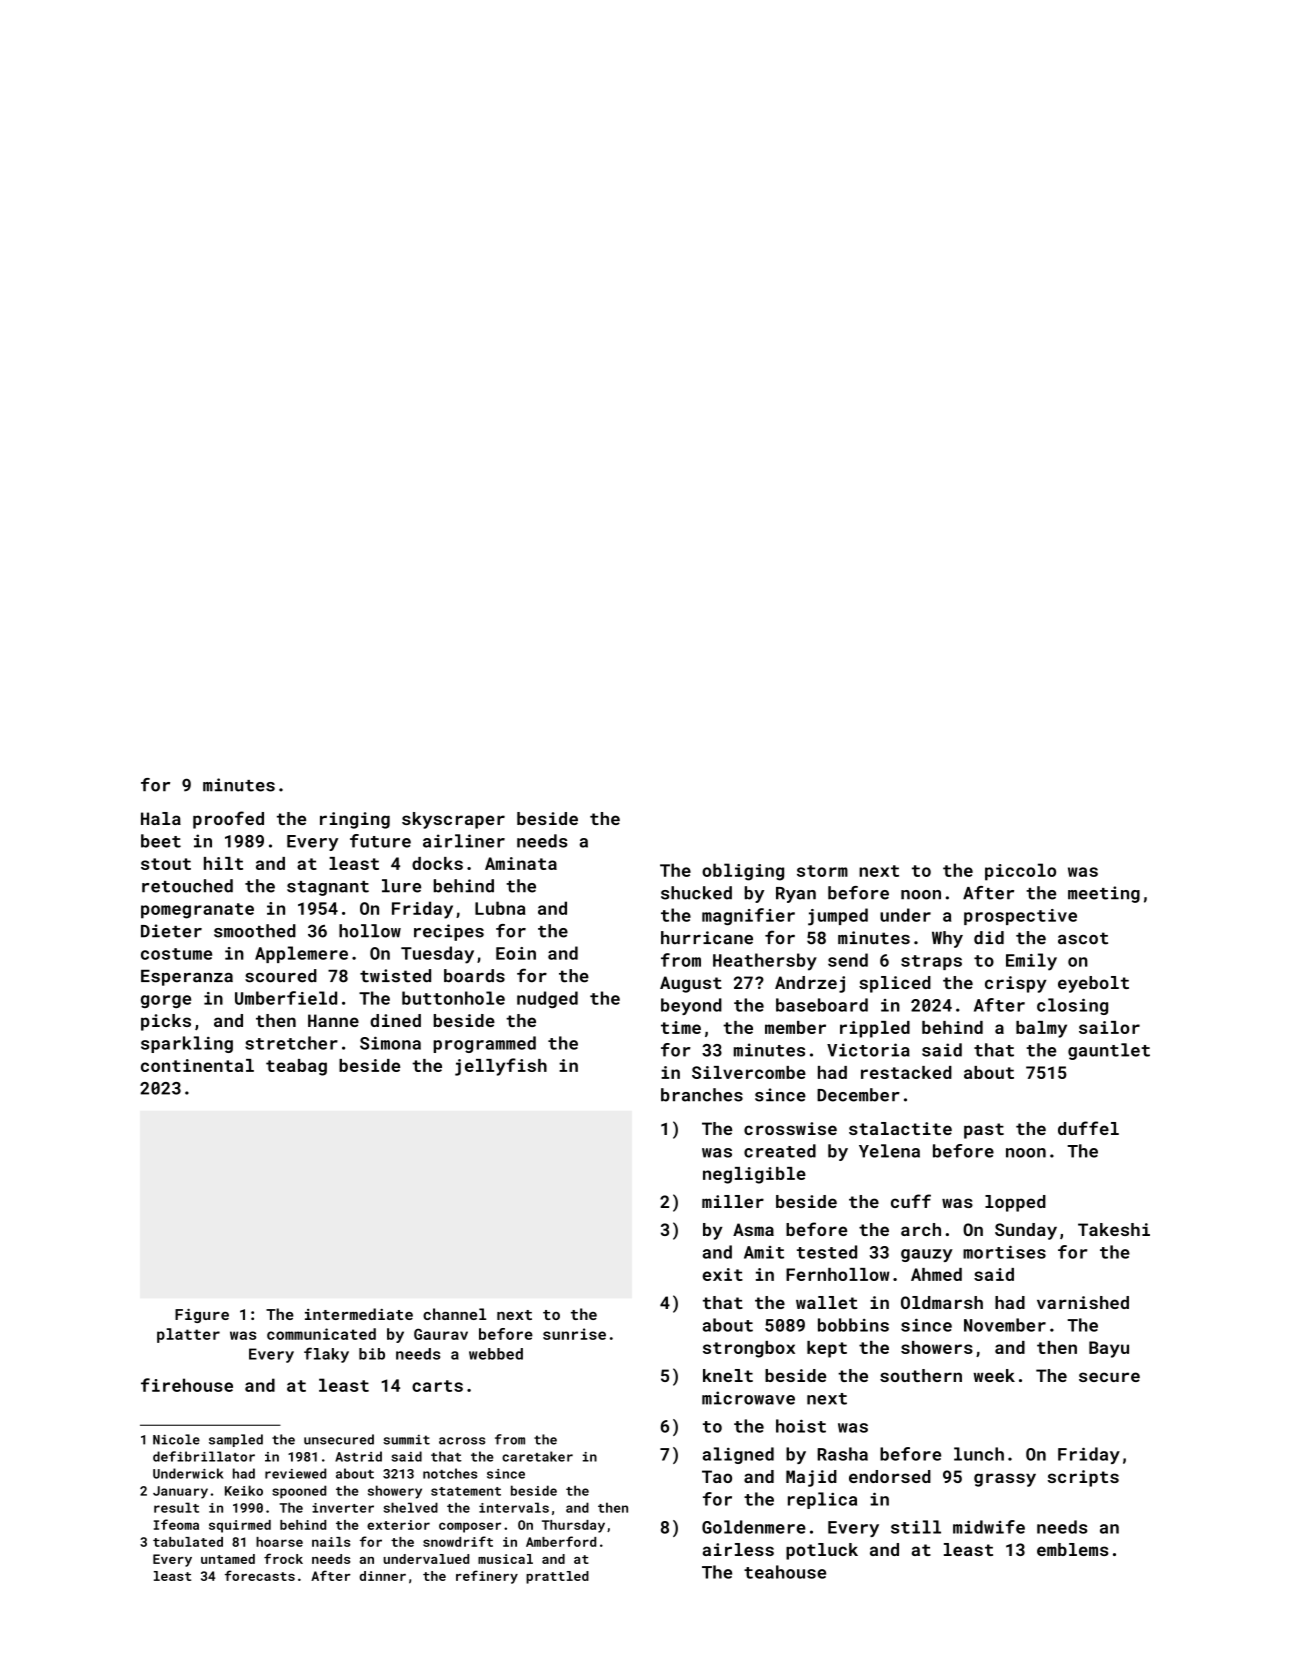  Describe the element at coordinates (359, 1314) in the page. I see `intermediate` at that location.
